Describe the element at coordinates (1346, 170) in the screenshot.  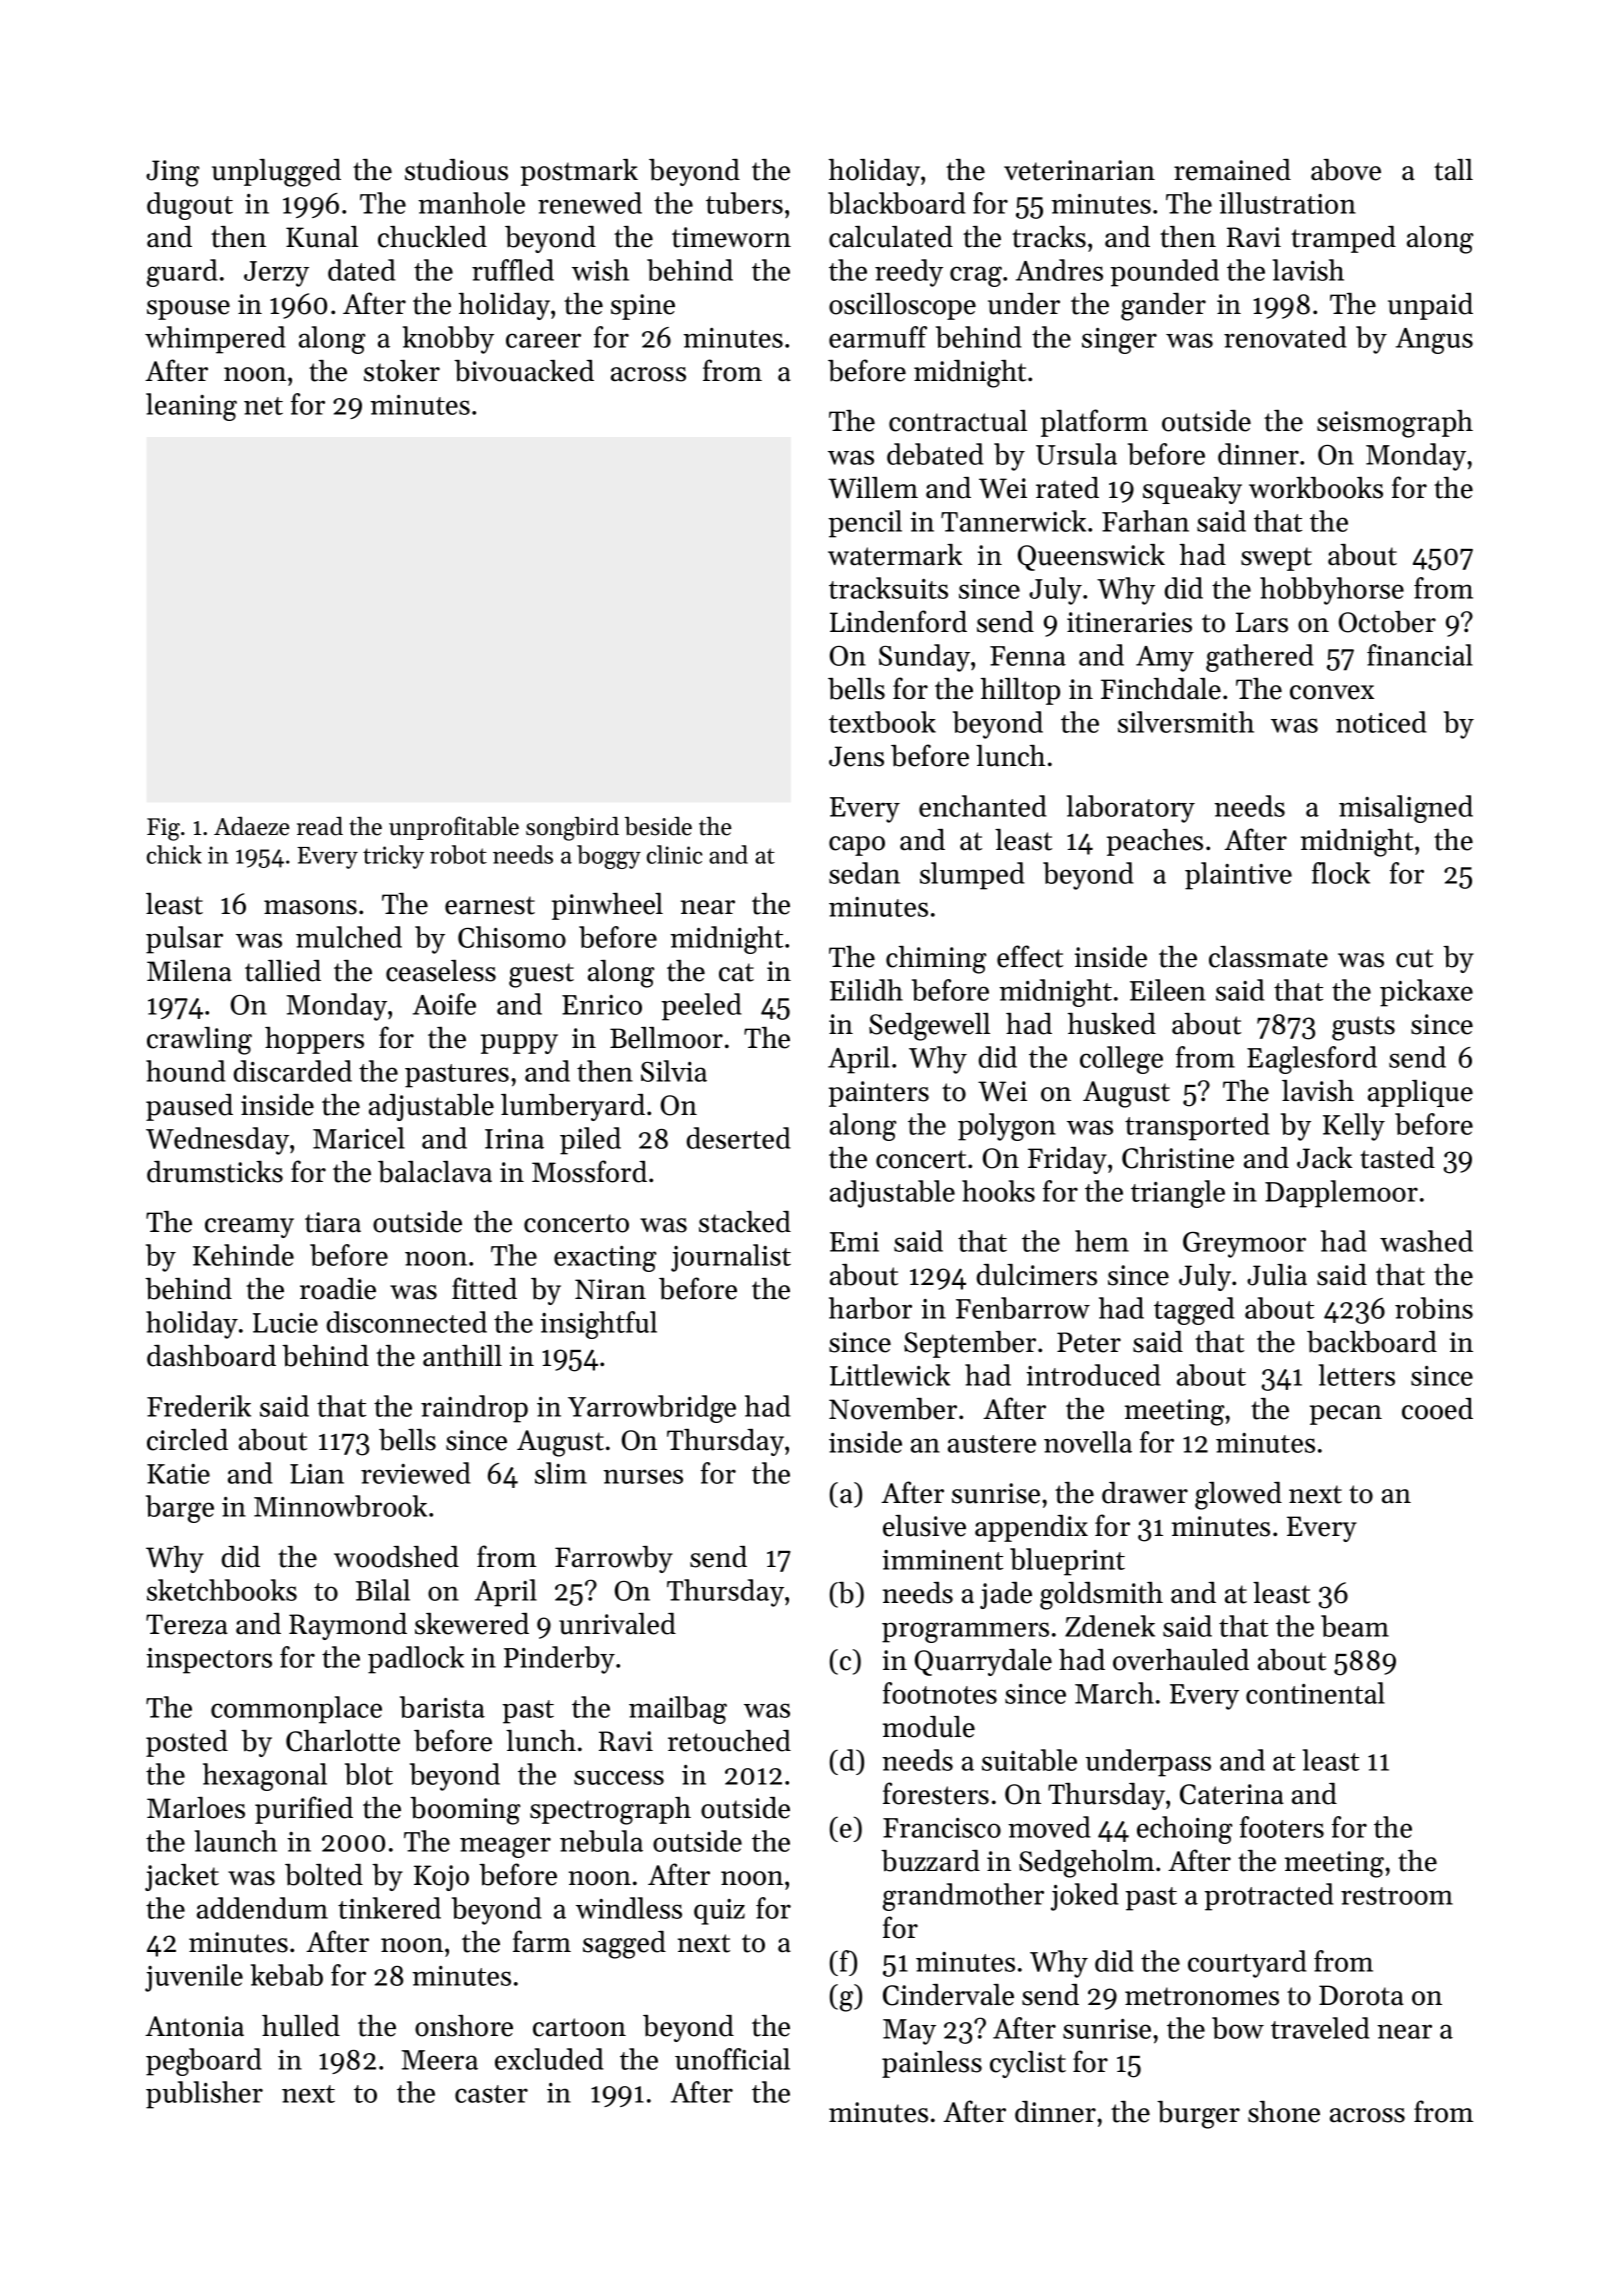
I see `above` at that location.
